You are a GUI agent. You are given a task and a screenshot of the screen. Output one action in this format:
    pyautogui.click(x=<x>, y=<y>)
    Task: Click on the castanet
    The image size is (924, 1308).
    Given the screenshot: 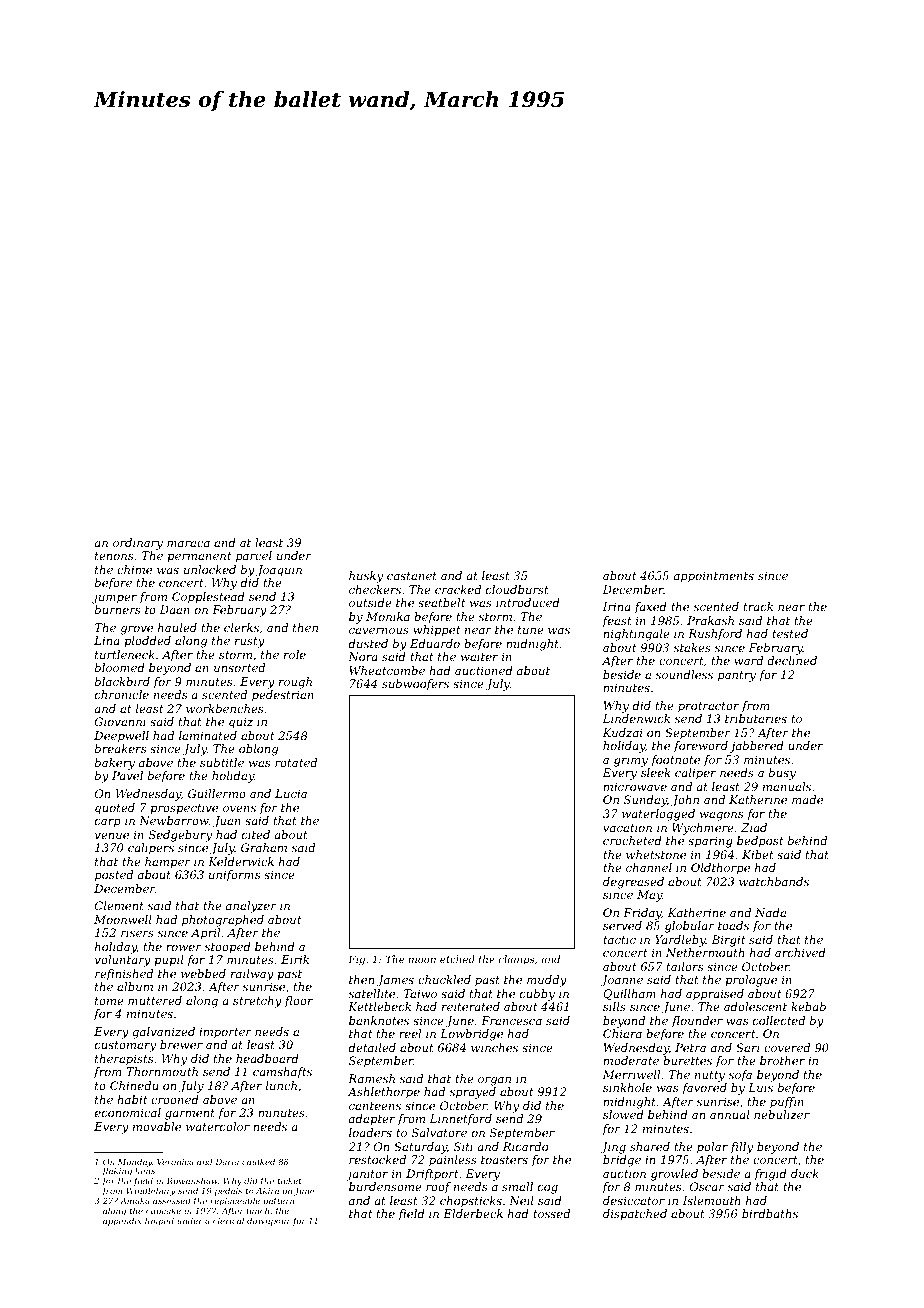 What is the action you would take?
    pyautogui.click(x=412, y=576)
